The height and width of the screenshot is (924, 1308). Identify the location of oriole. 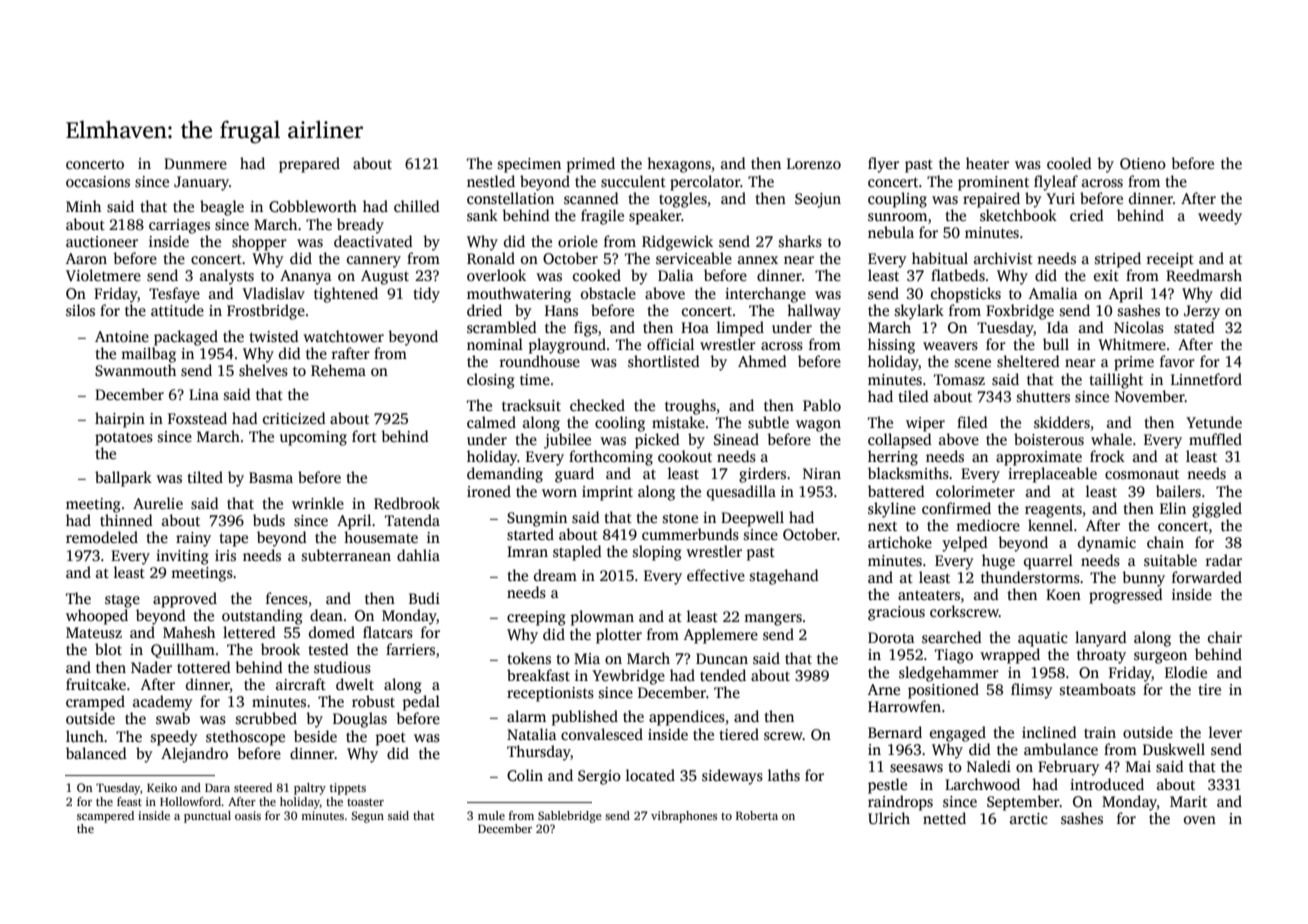
(578, 241).
